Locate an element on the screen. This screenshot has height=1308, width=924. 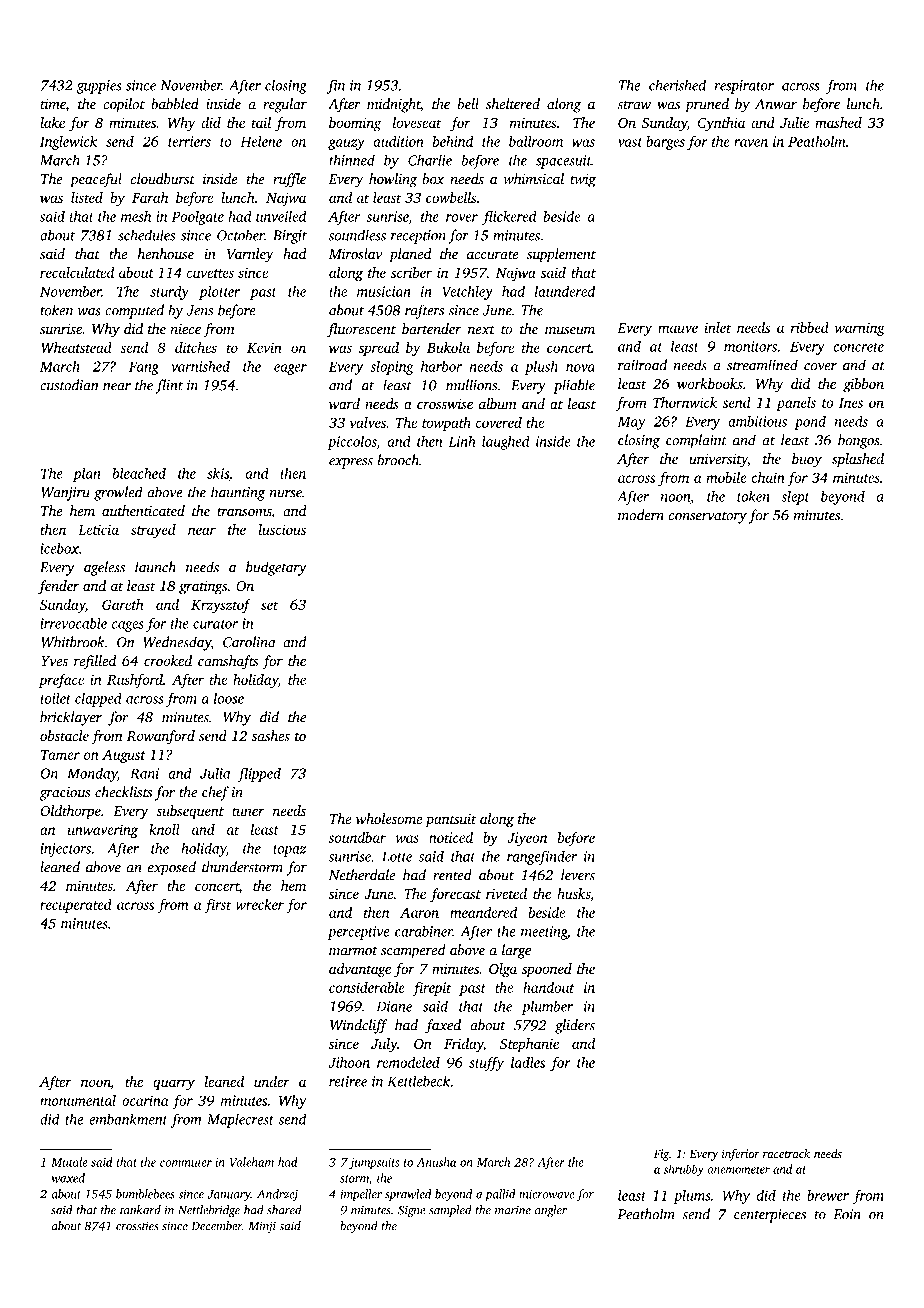
modern is located at coordinates (641, 515).
